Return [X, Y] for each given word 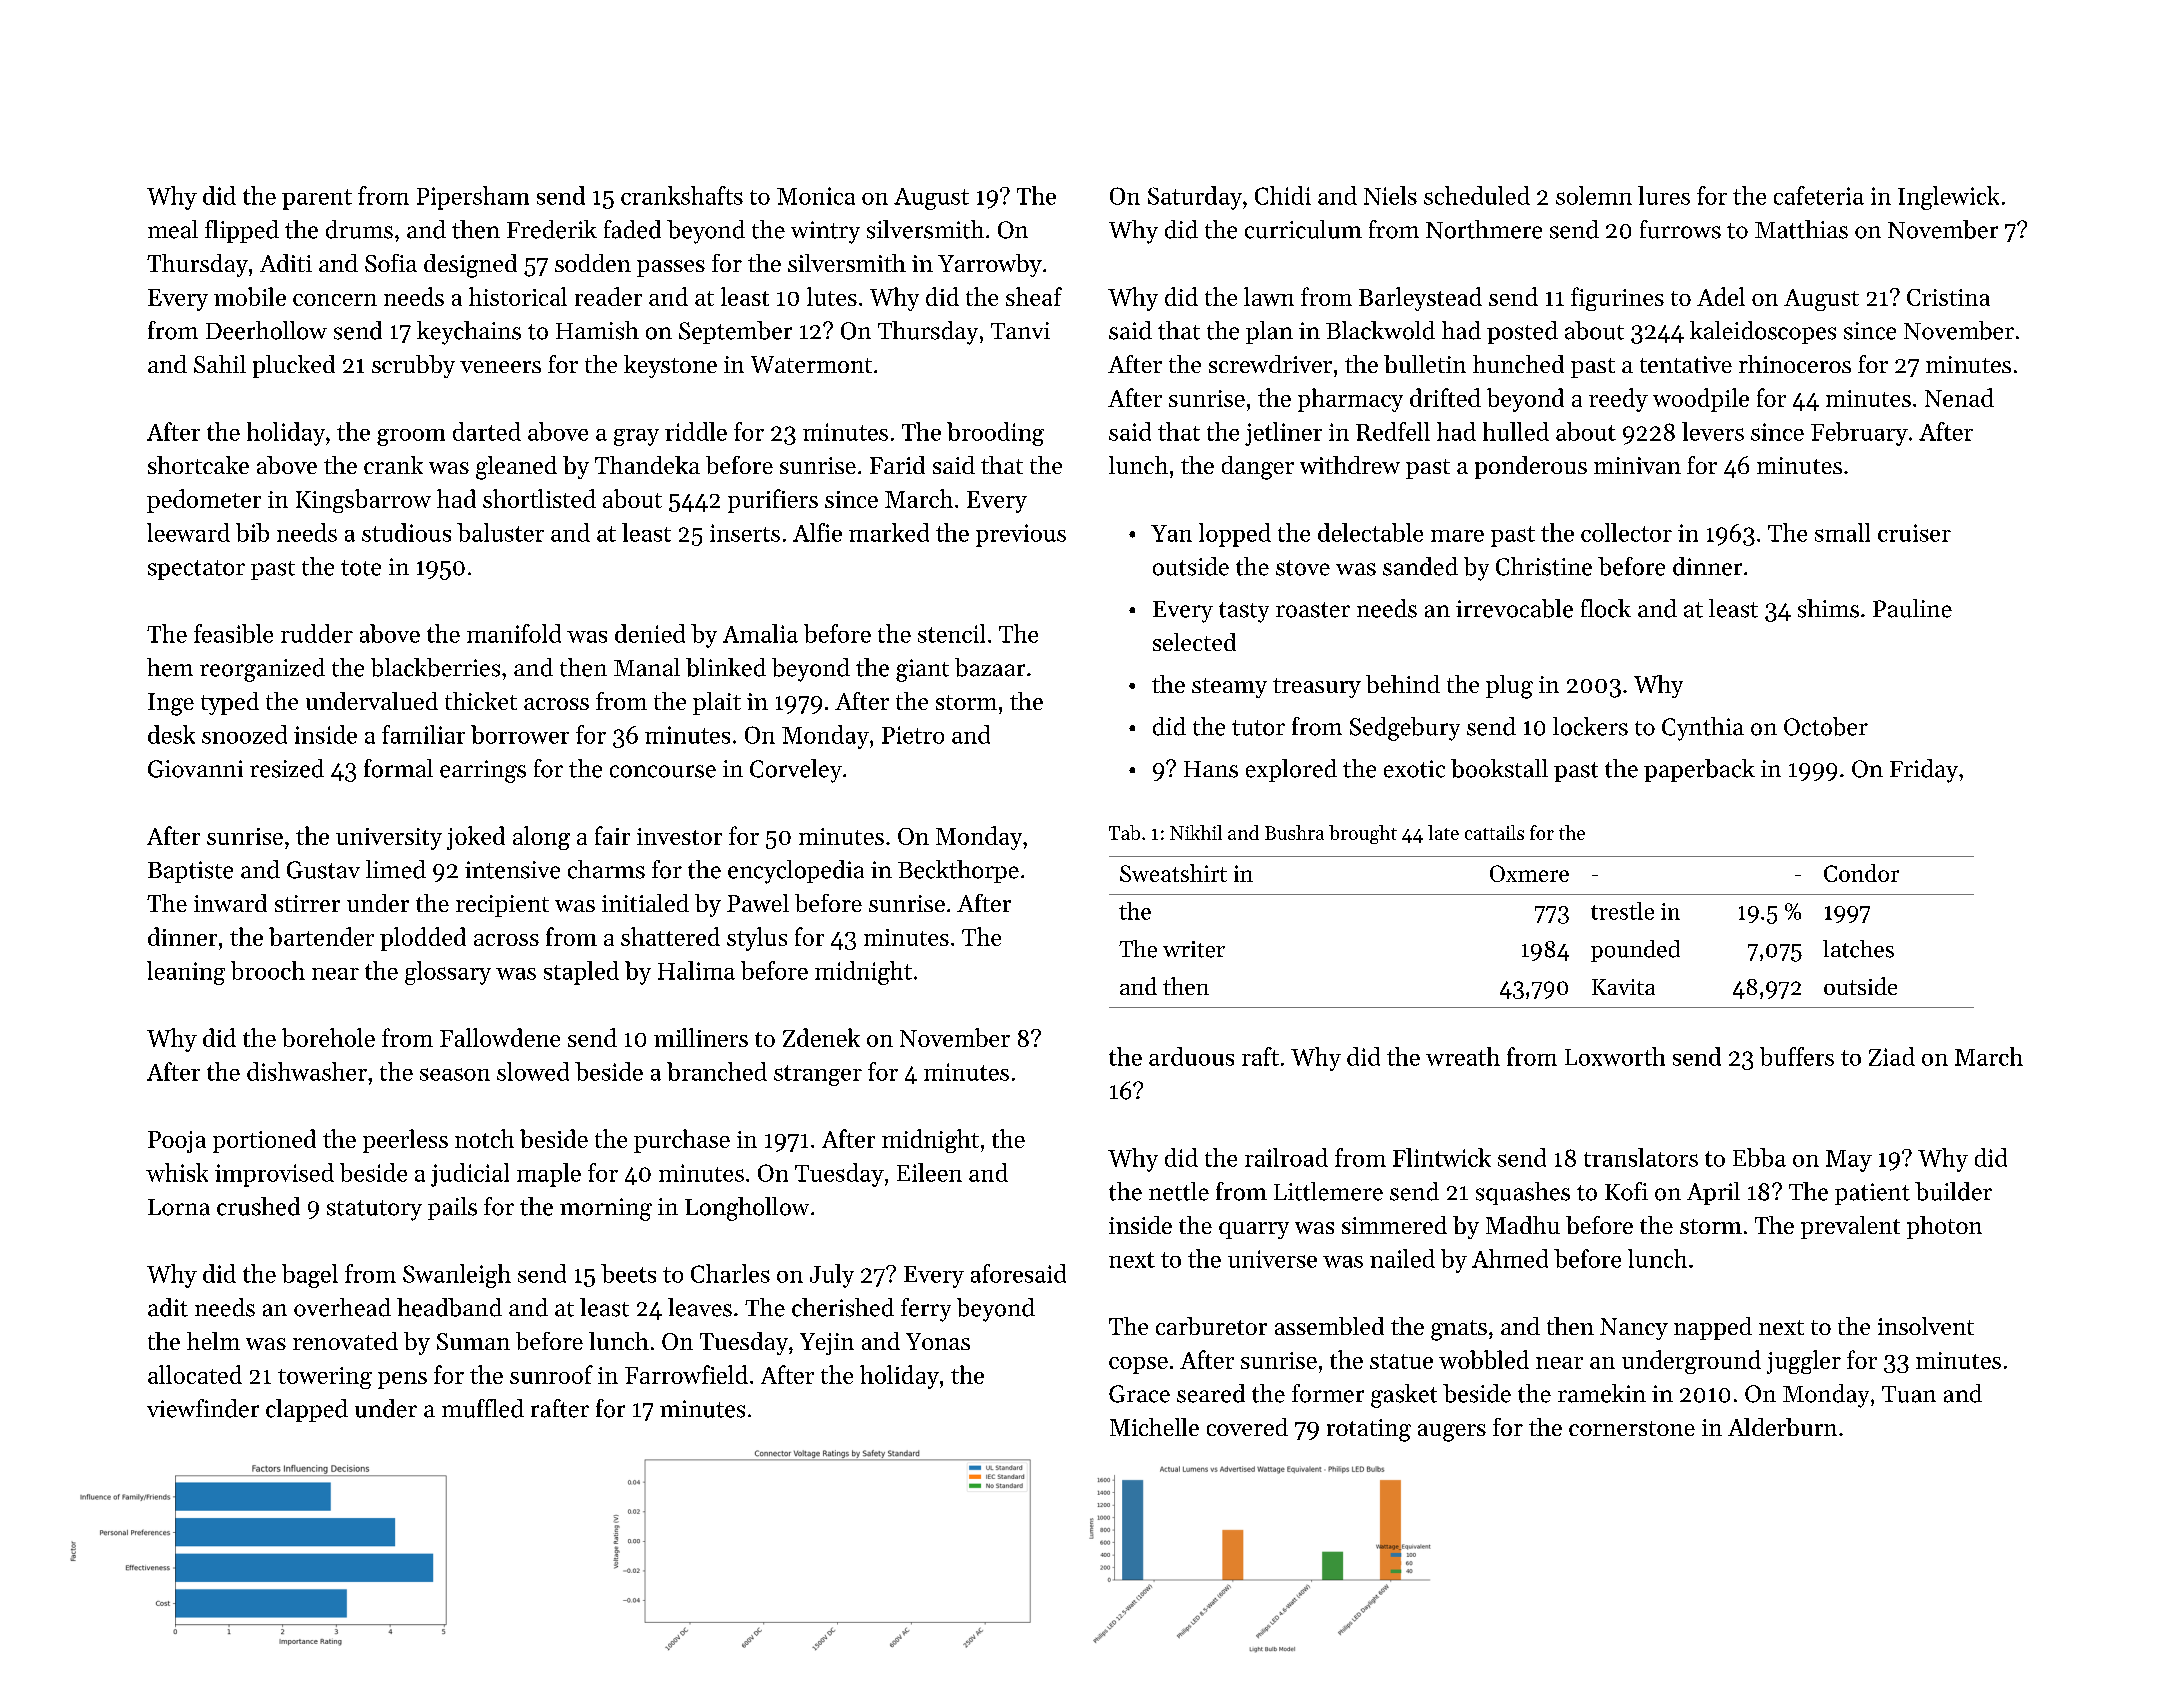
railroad [1286, 1157]
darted [487, 431]
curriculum [1303, 229]
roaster [1313, 610]
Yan [1171, 533]
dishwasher [307, 1071]
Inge [171, 704]
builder [1953, 1191]
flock [1606, 608]
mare [1457, 536]
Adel [1721, 296]
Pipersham [473, 198]
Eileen [929, 1172]
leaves [700, 1307]
